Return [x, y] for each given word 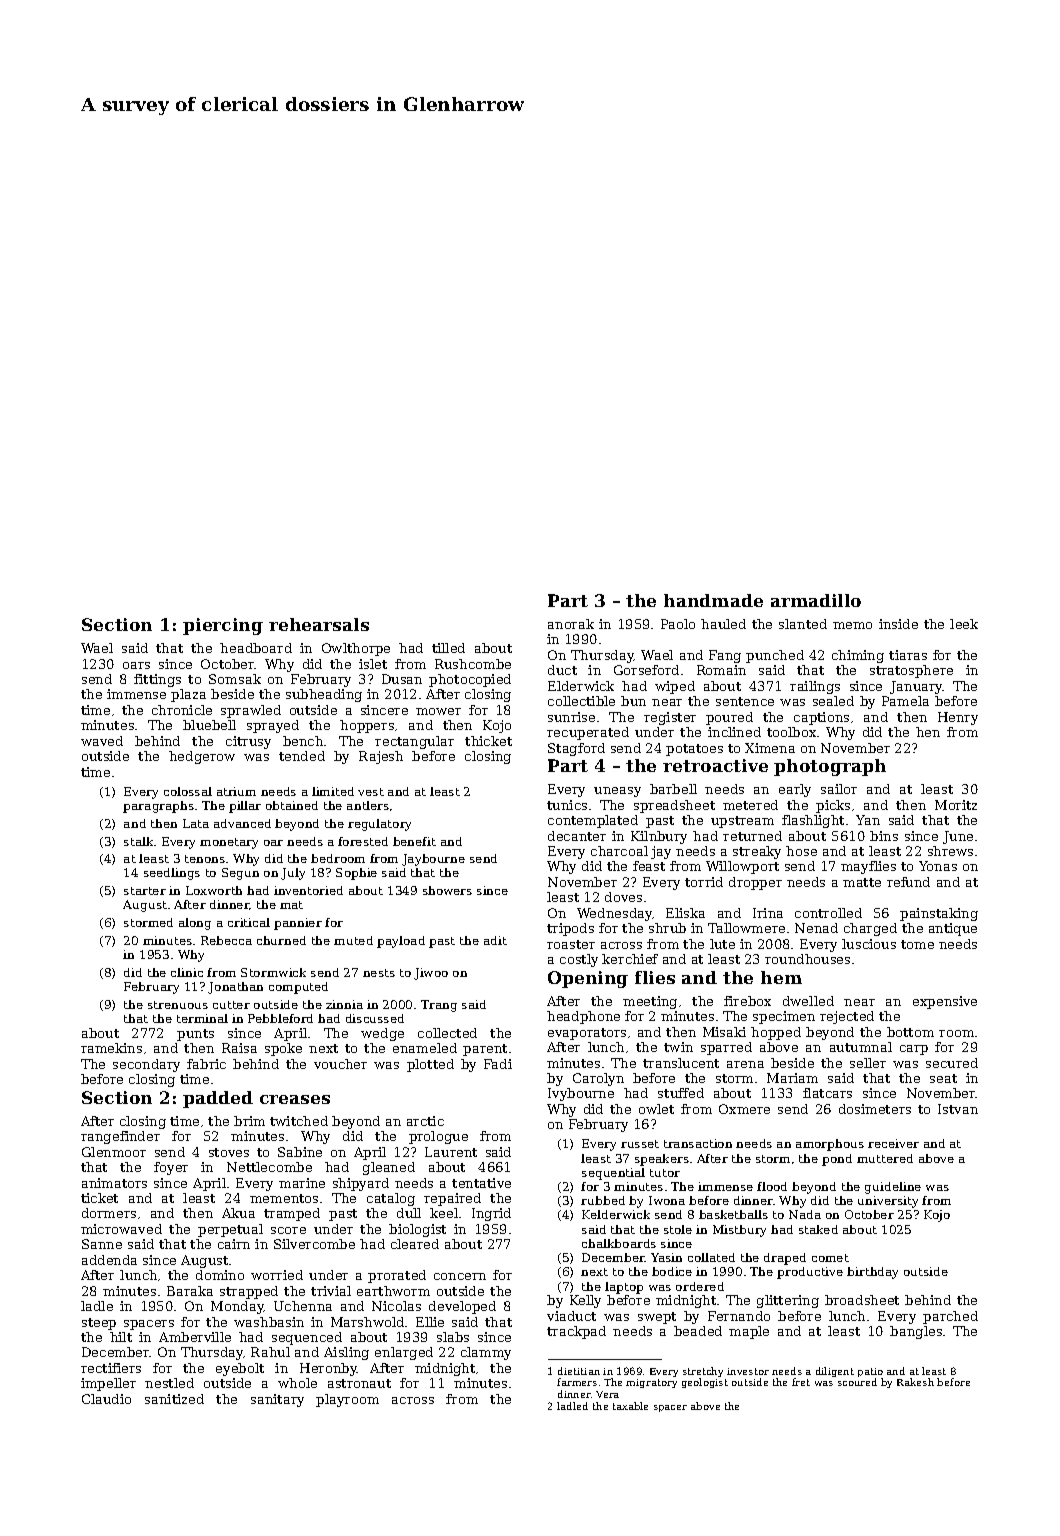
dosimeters [875, 1109]
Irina [768, 913]
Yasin [666, 1257]
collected [447, 1033]
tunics [567, 805]
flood [772, 1186]
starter [145, 891]
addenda [109, 1260]
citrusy [248, 742]
